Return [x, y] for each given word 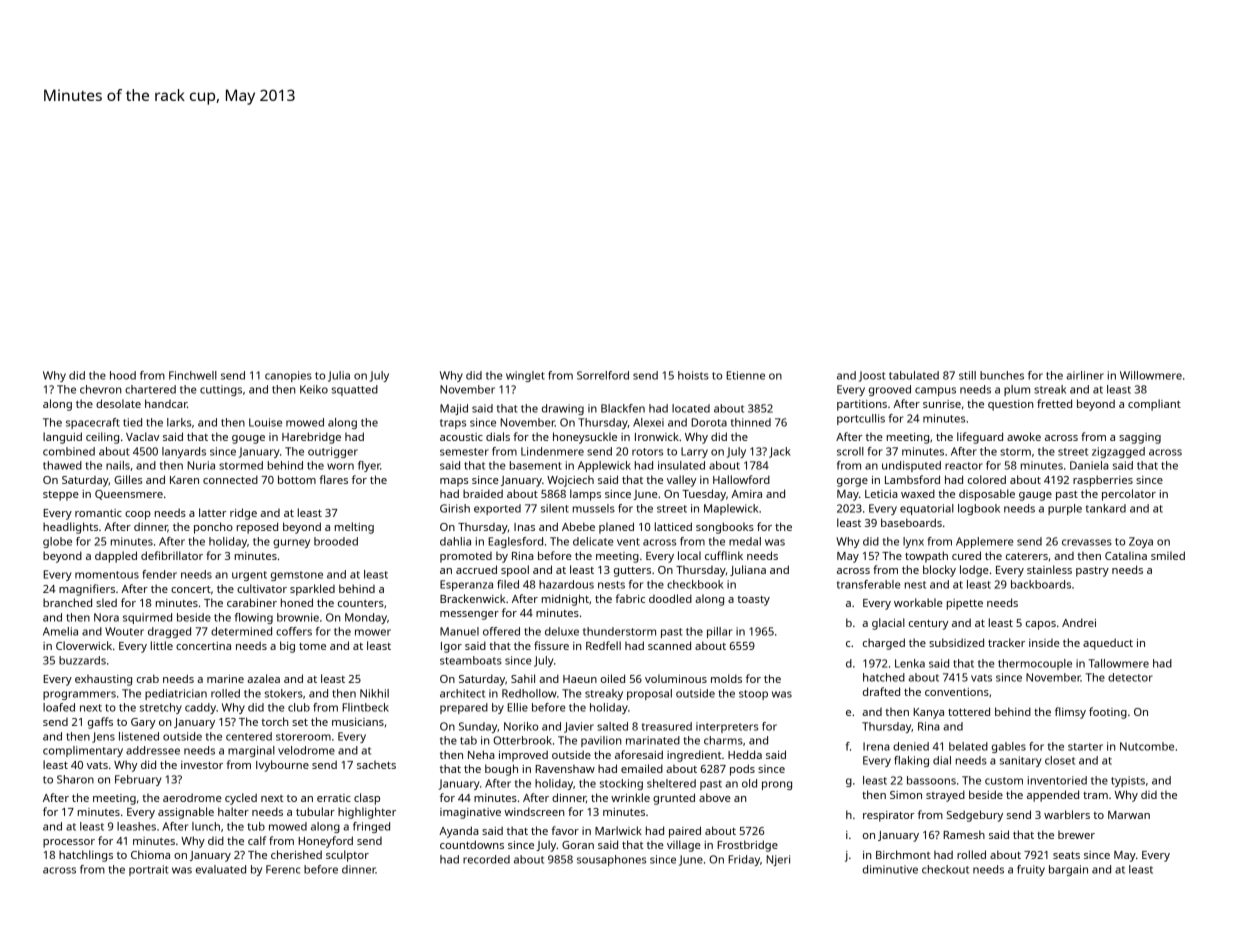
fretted [1054, 403]
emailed [642, 768]
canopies [288, 376]
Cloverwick [84, 645]
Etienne [745, 375]
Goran [578, 845]
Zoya [1141, 542]
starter [1085, 747]
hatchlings [86, 856]
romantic [98, 513]
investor [202, 765]
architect [462, 693]
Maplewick [731, 509]
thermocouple [1035, 664]
